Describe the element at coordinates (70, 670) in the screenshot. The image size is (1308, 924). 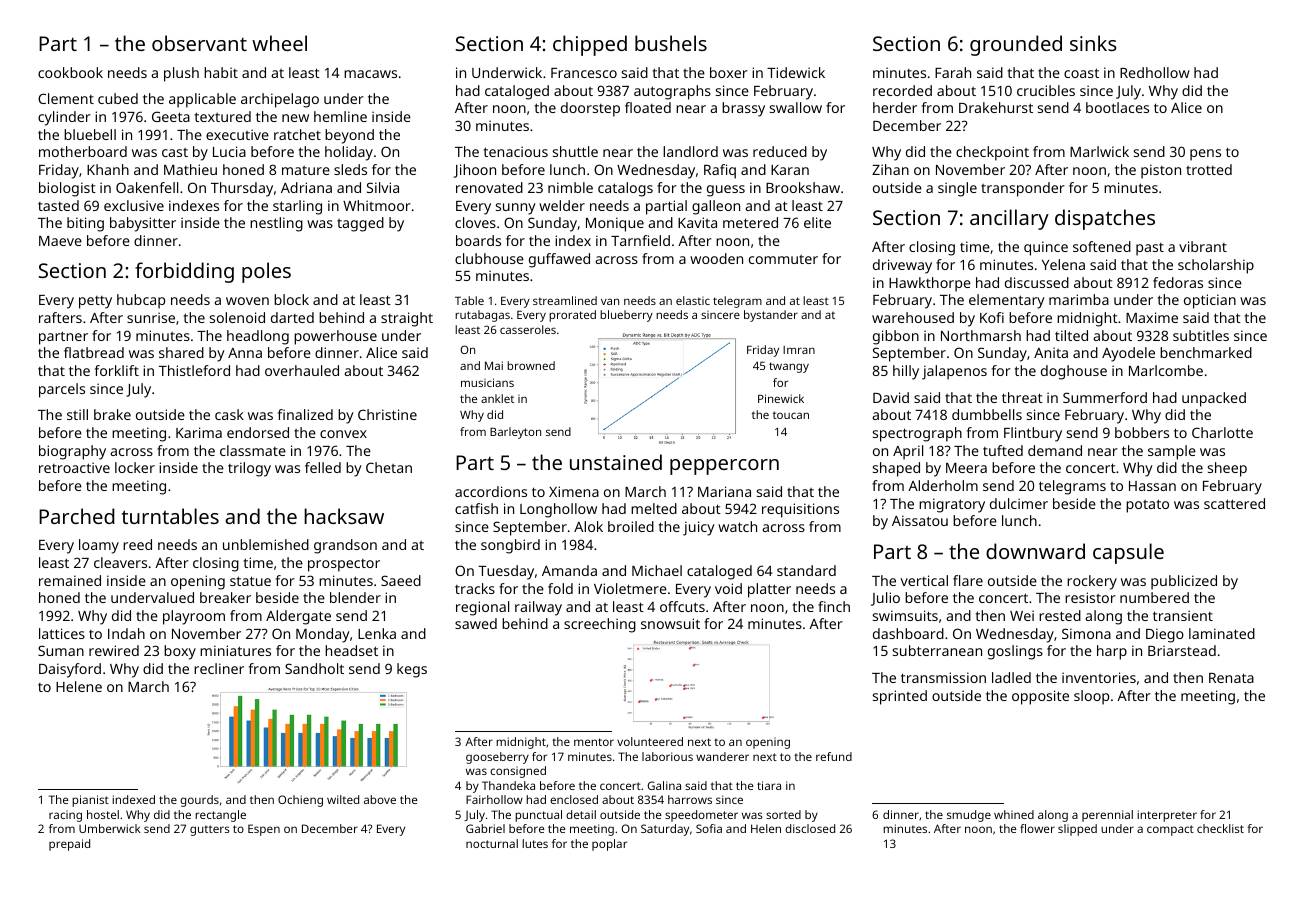
I see `Daisyford` at that location.
